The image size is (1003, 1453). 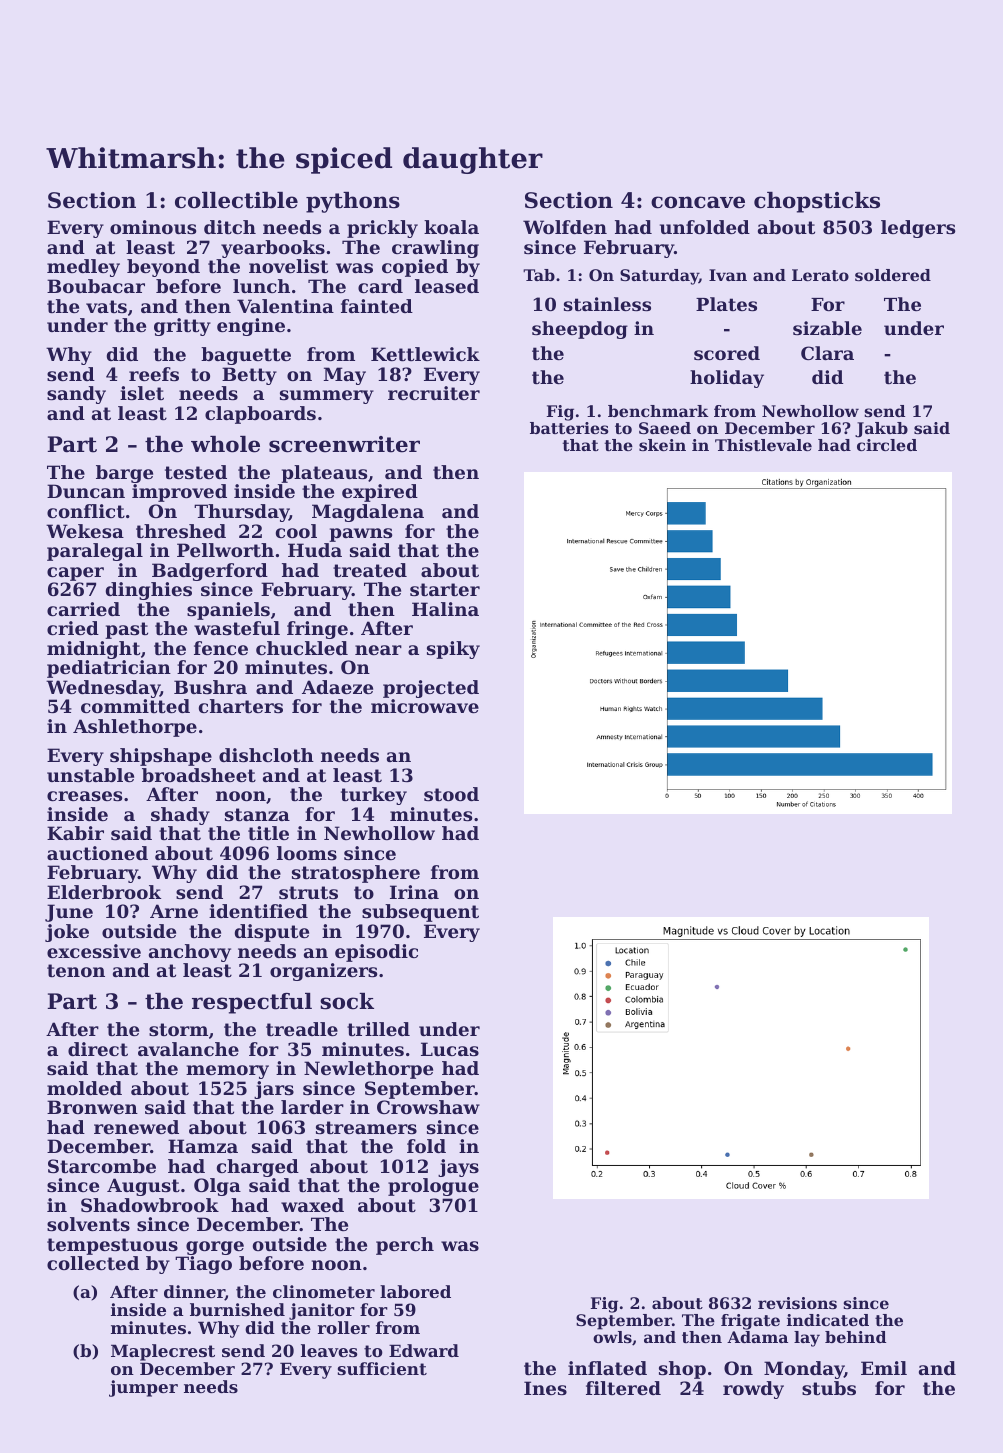 What do you see at coordinates (698, 202) in the page?
I see `concave` at bounding box center [698, 202].
